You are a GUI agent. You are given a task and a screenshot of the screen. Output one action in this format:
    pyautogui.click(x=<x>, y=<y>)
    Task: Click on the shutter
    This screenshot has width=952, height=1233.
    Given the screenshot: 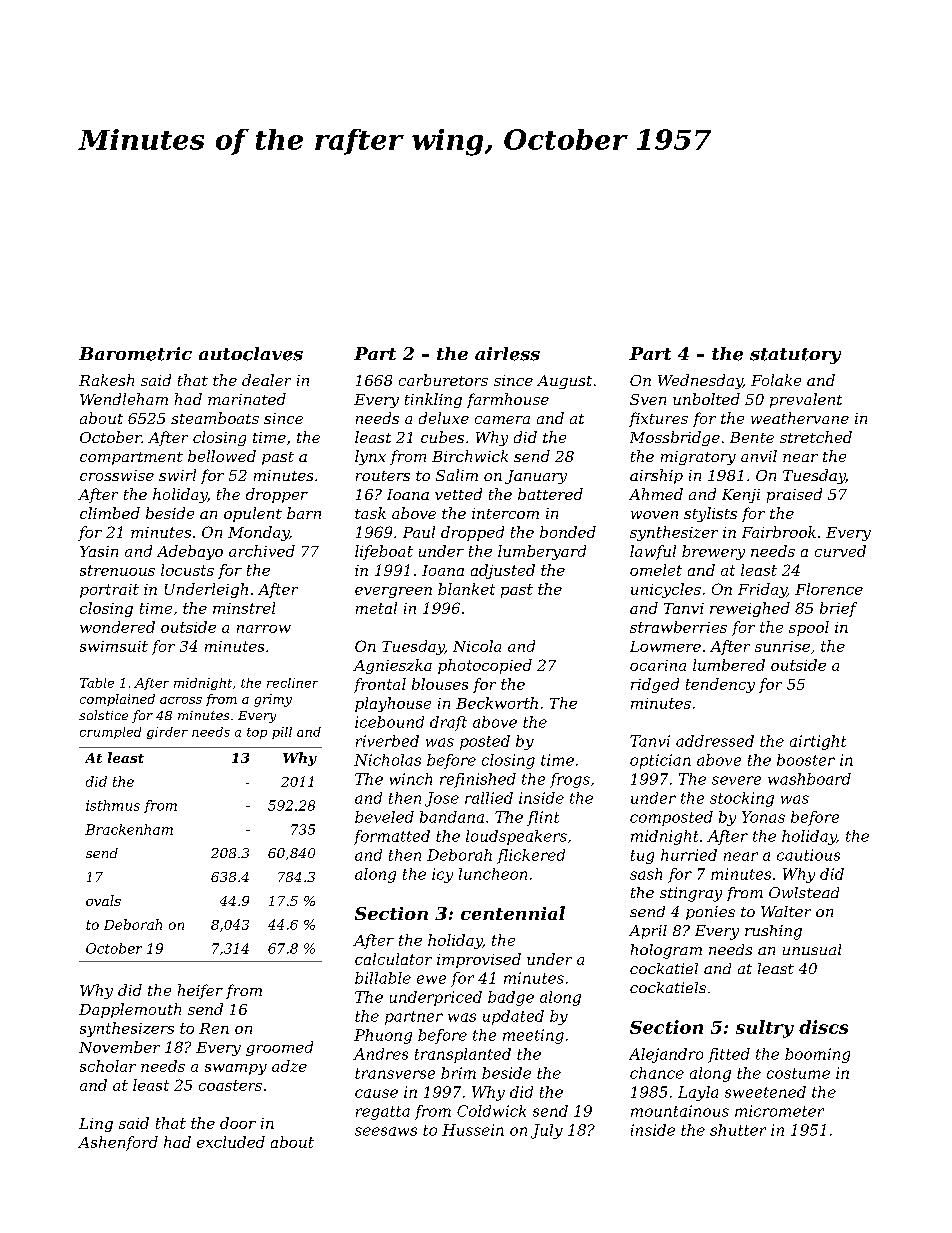 What is the action you would take?
    pyautogui.click(x=738, y=1130)
